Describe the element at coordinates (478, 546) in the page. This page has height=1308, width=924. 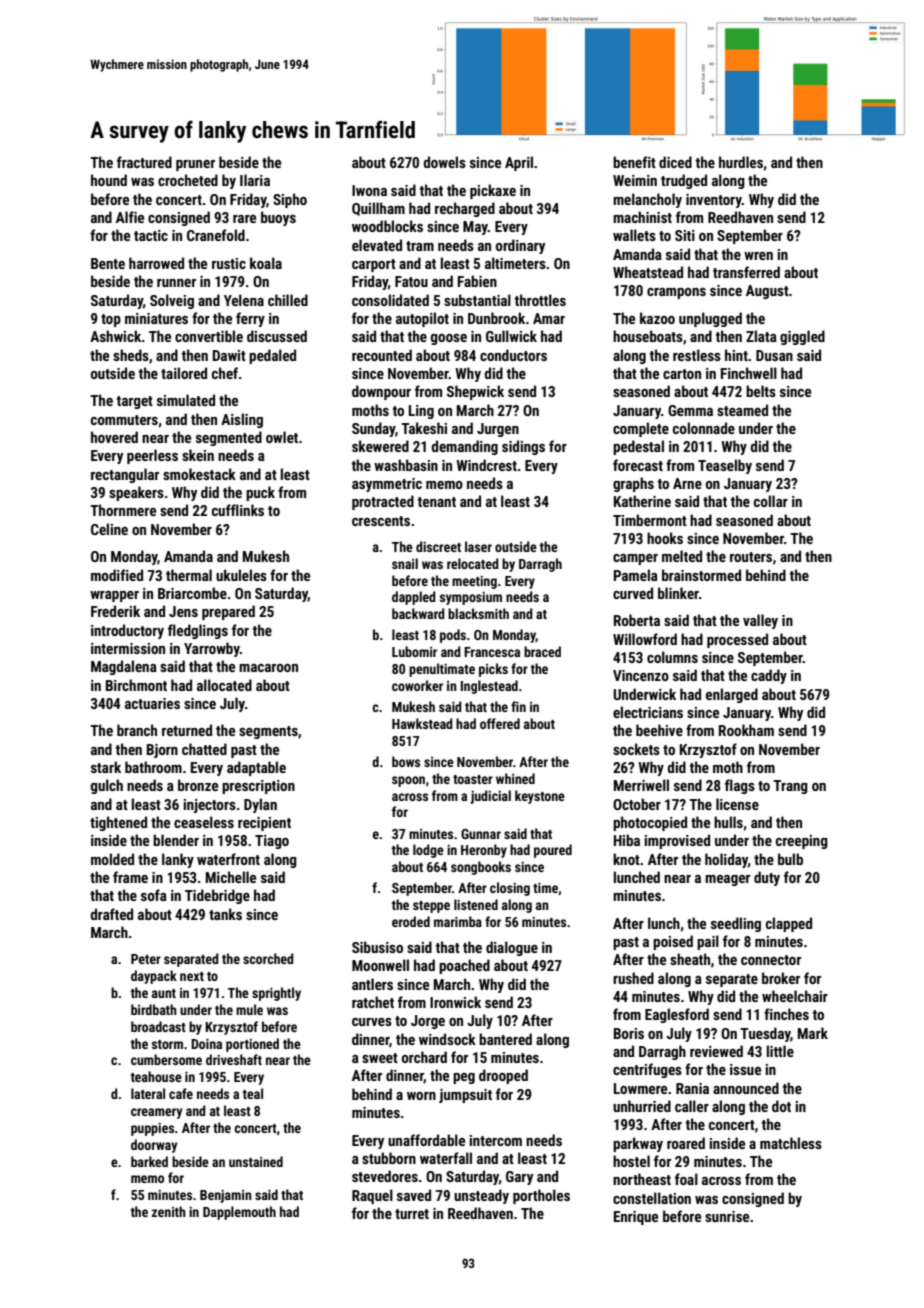
I see `laser` at that location.
